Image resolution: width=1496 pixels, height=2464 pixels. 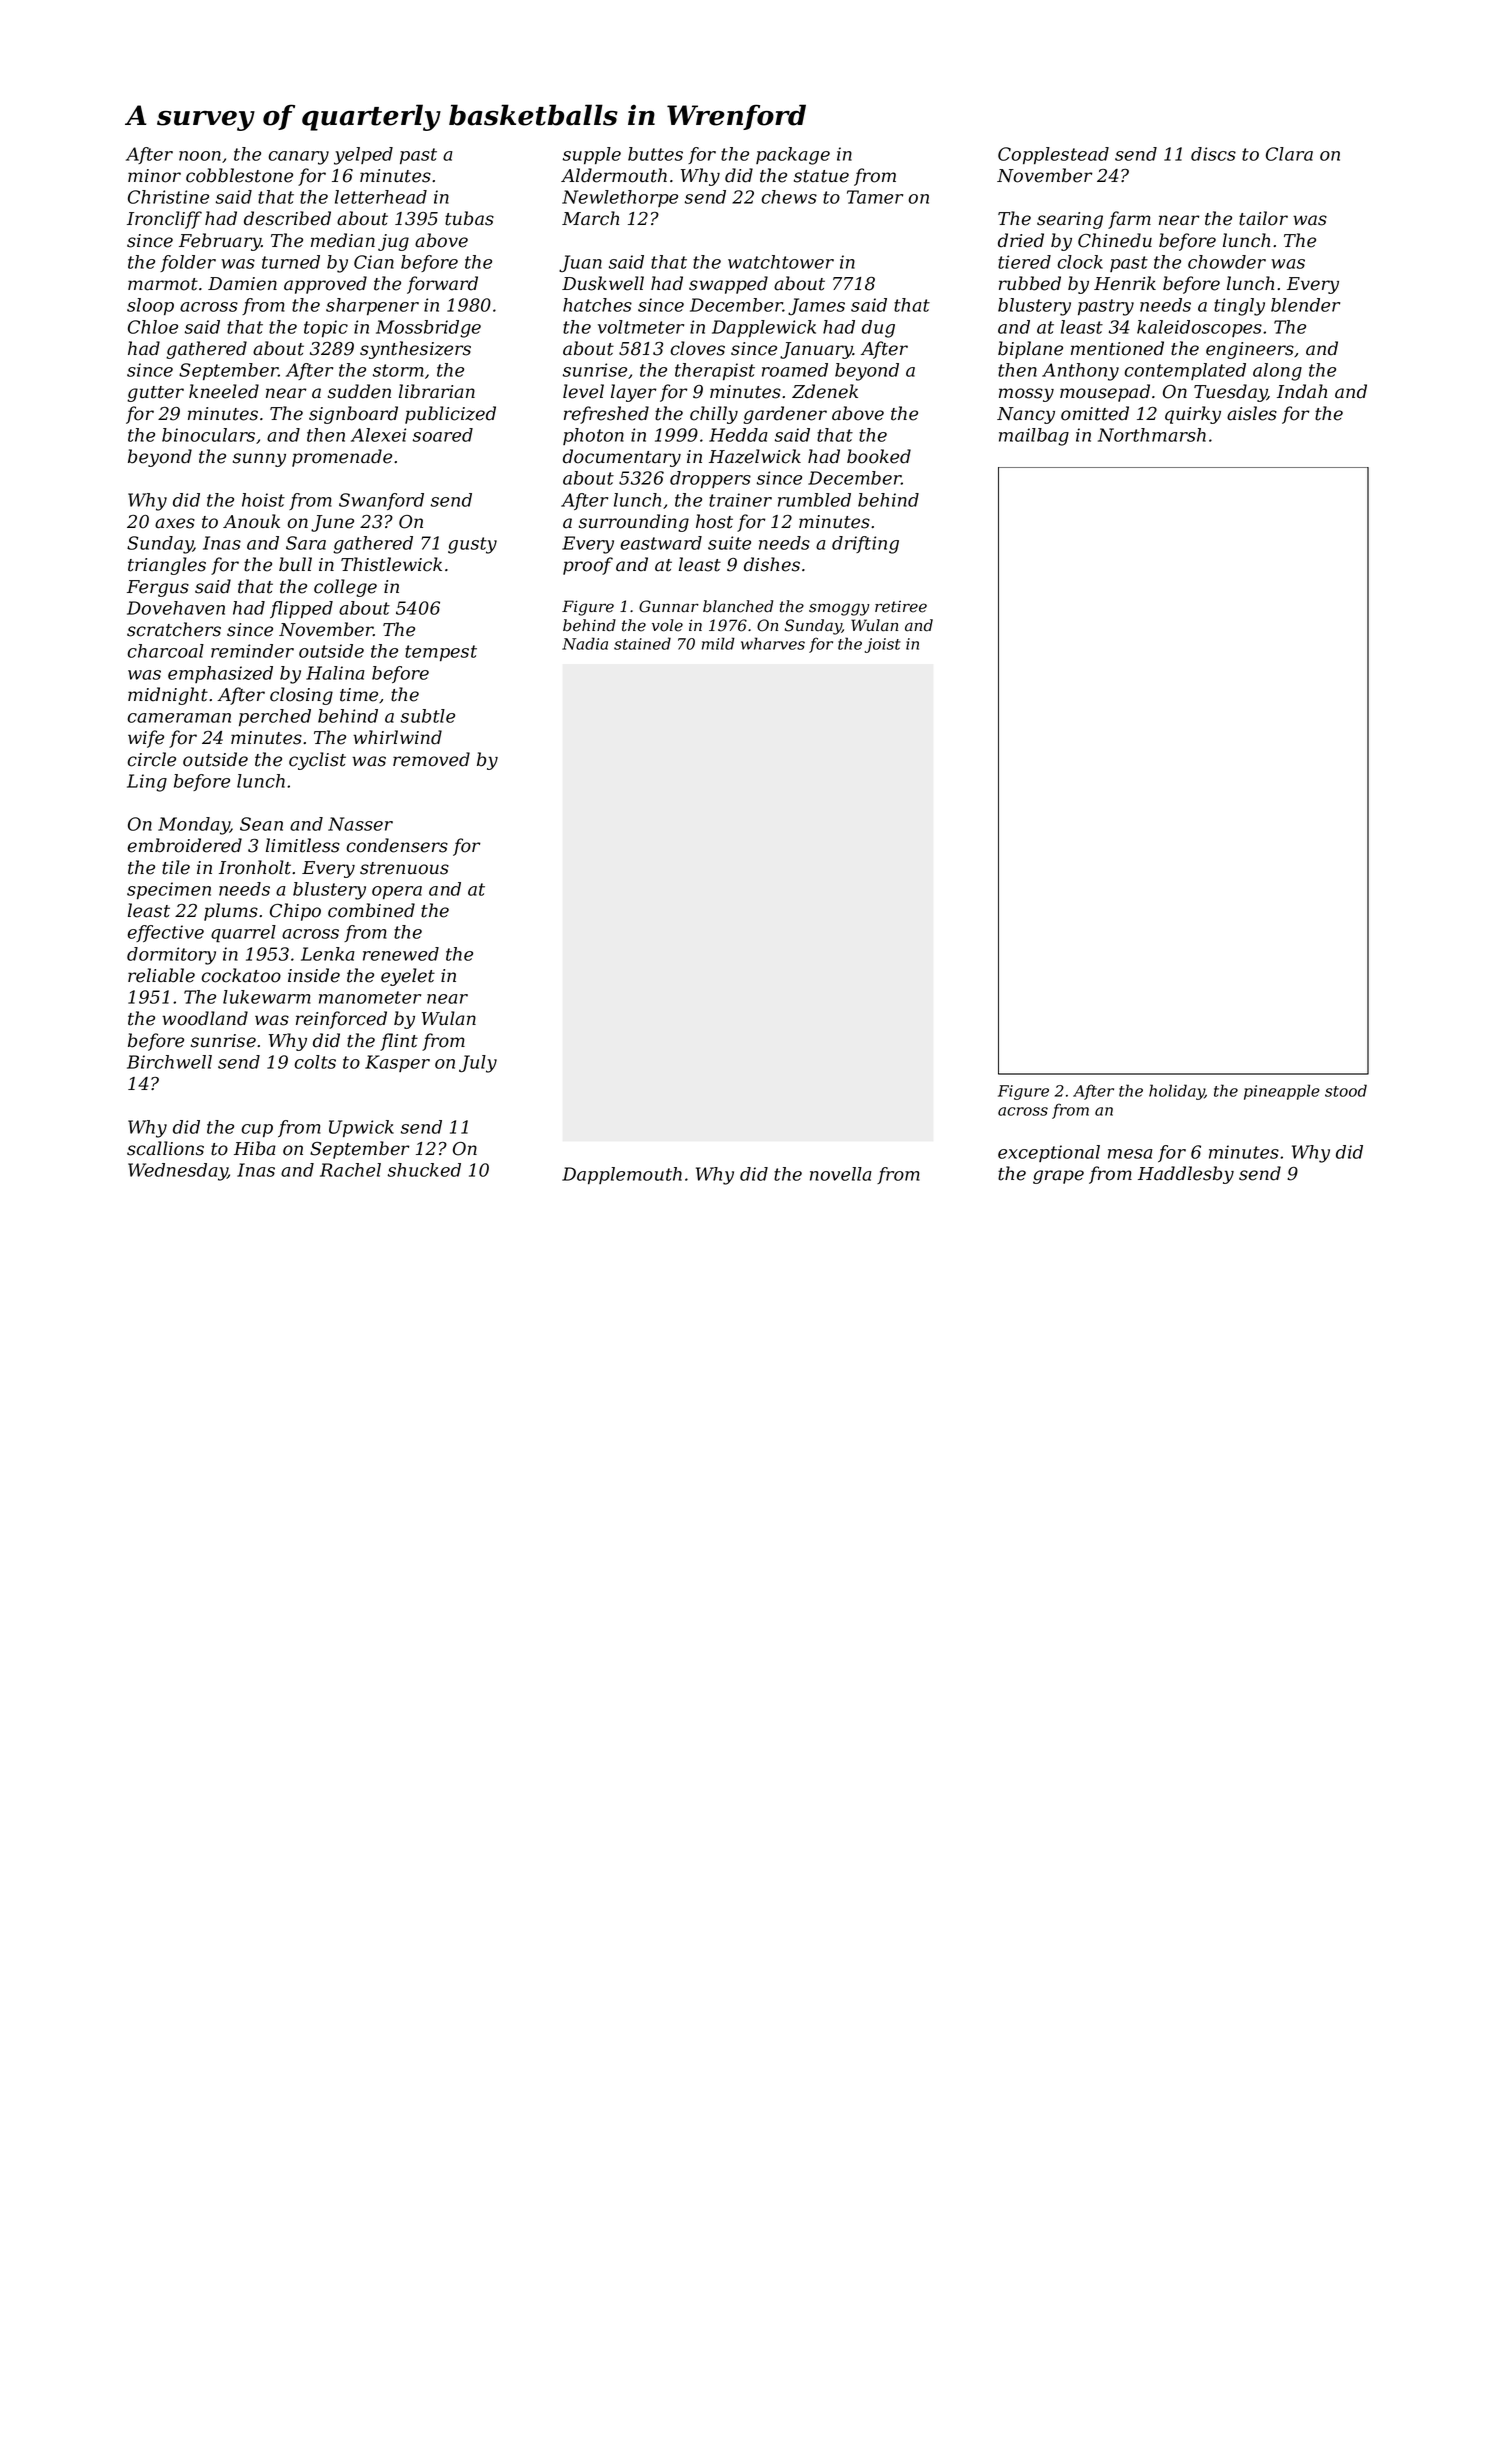 What do you see at coordinates (715, 371) in the document?
I see `therapist` at bounding box center [715, 371].
